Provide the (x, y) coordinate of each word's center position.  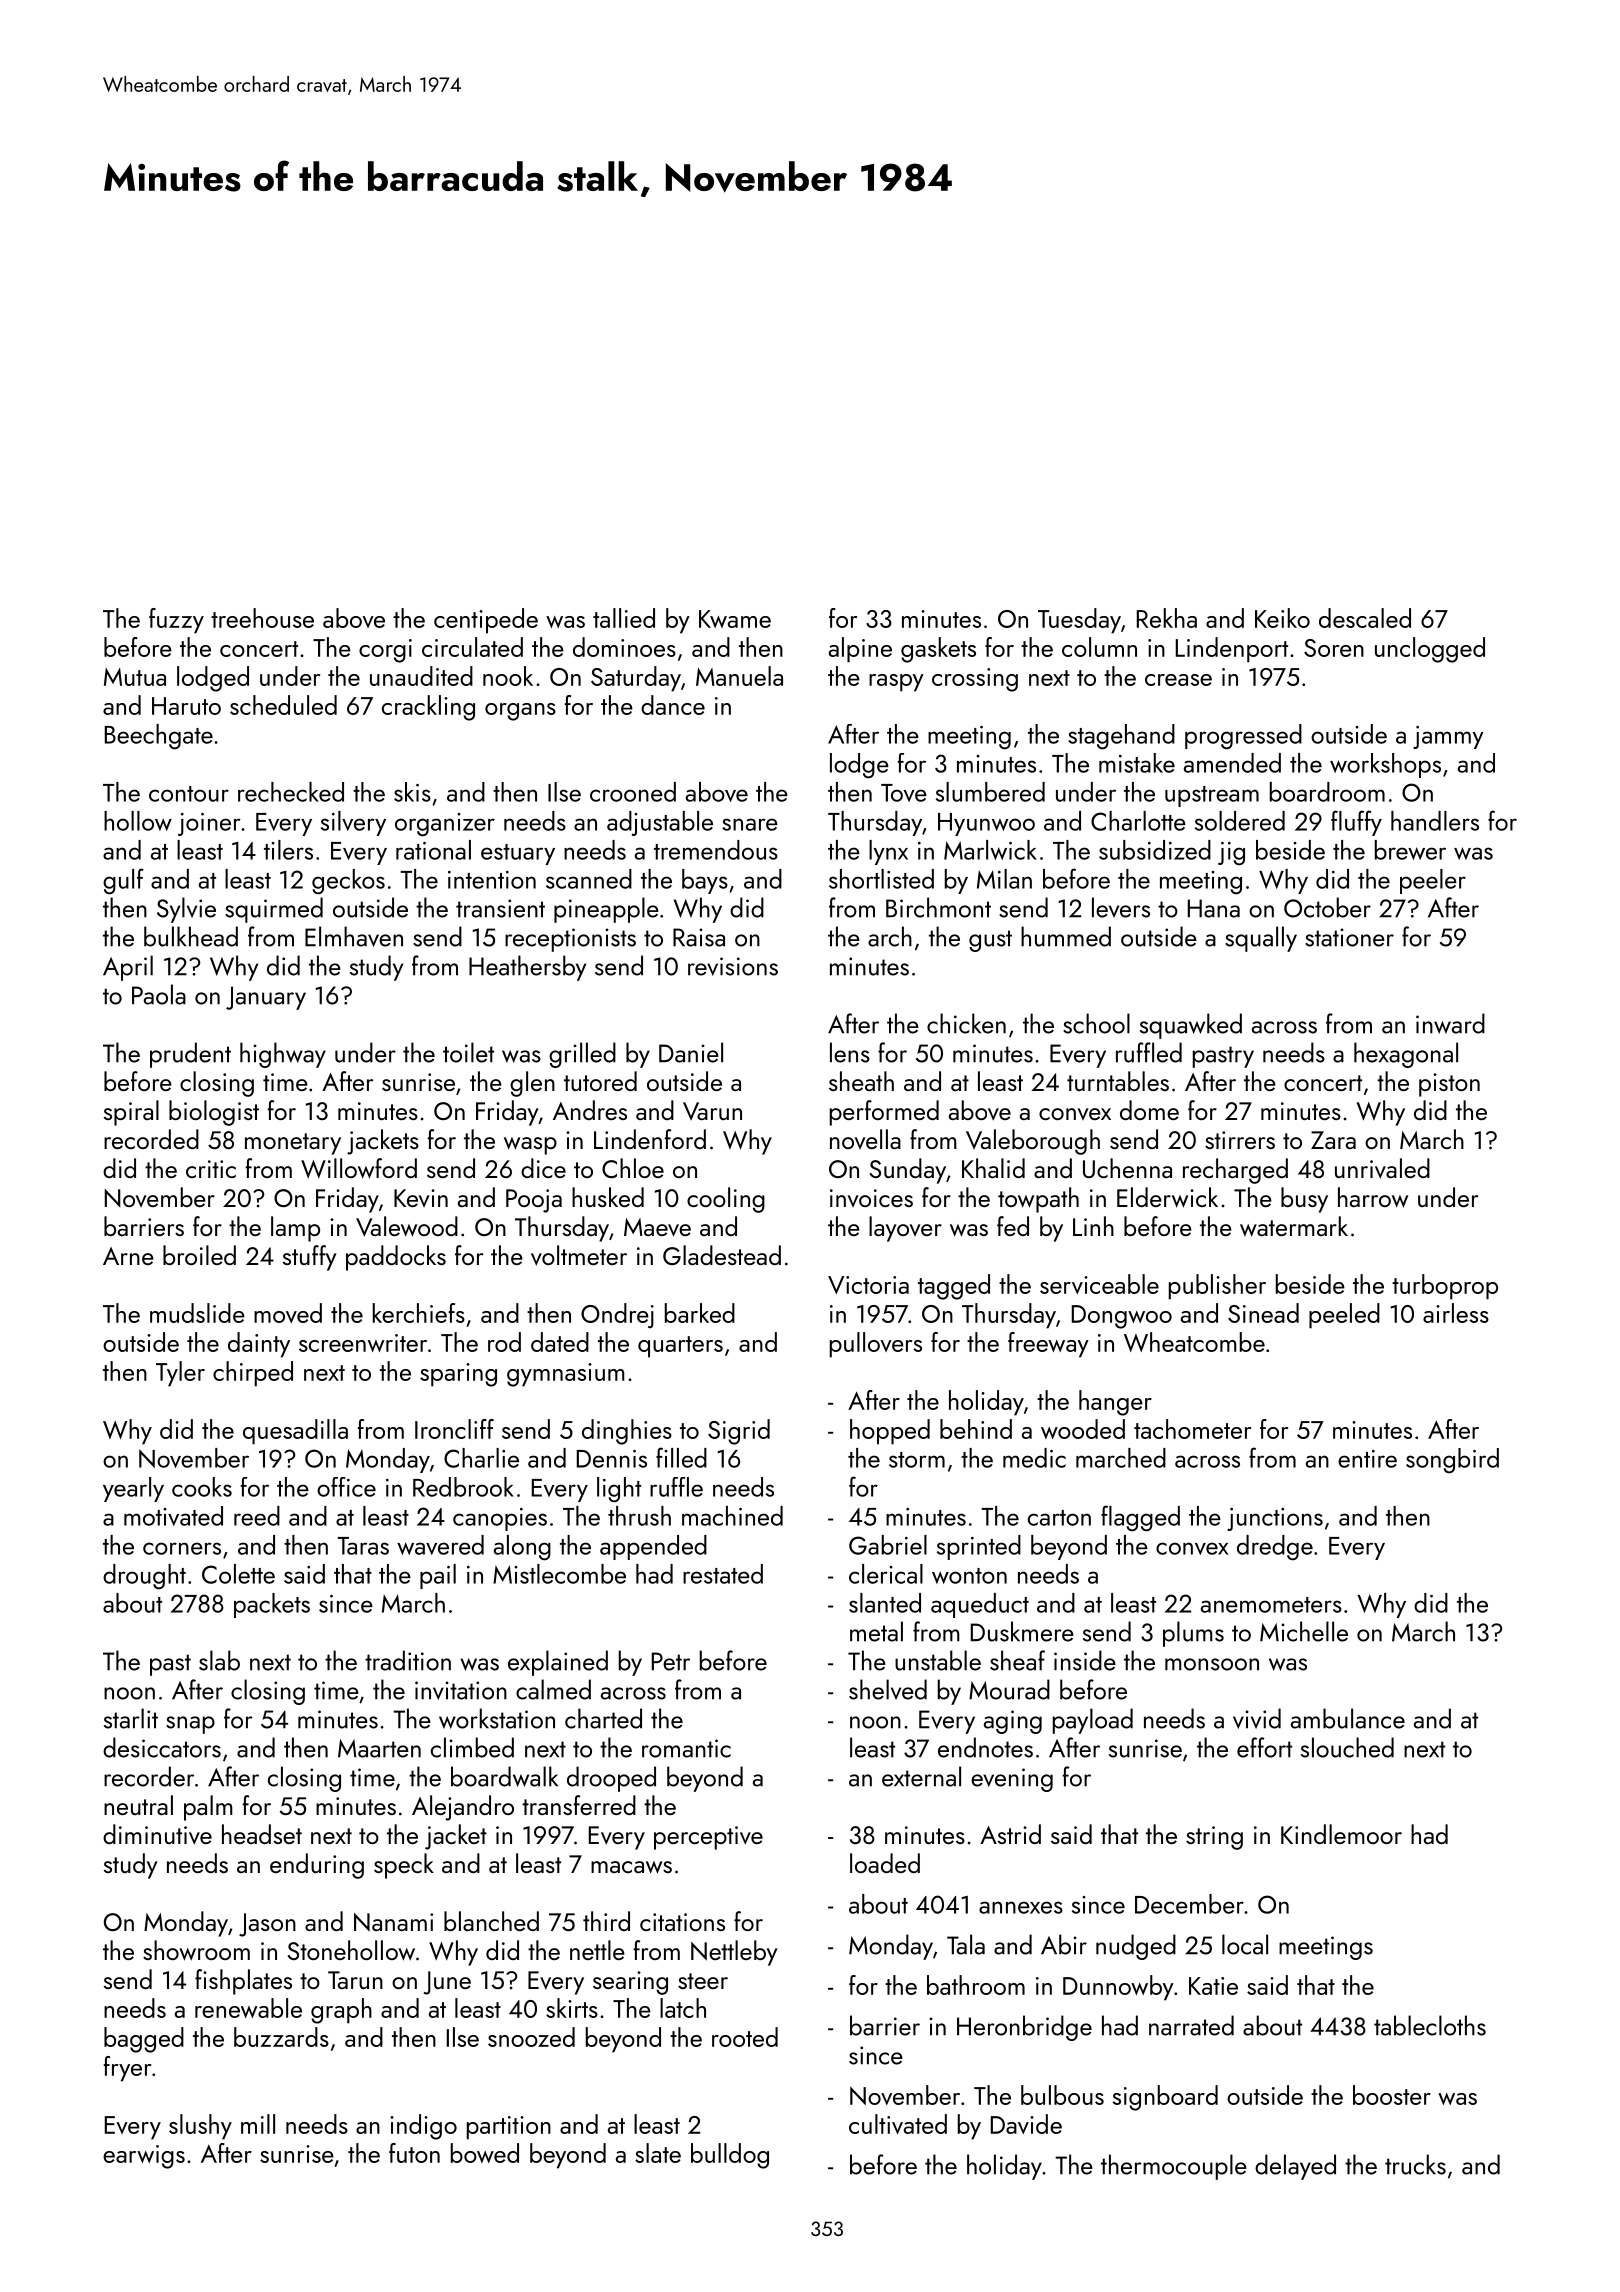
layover (905, 1229)
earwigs (144, 2157)
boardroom (1327, 792)
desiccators (162, 1747)
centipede (486, 621)
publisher (1217, 1287)
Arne (128, 1256)
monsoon (1212, 1664)
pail (438, 1576)
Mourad (1009, 1689)
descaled (1365, 618)
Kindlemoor (1341, 1834)
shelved (888, 1689)
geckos (348, 882)
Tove (904, 793)
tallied (624, 618)
